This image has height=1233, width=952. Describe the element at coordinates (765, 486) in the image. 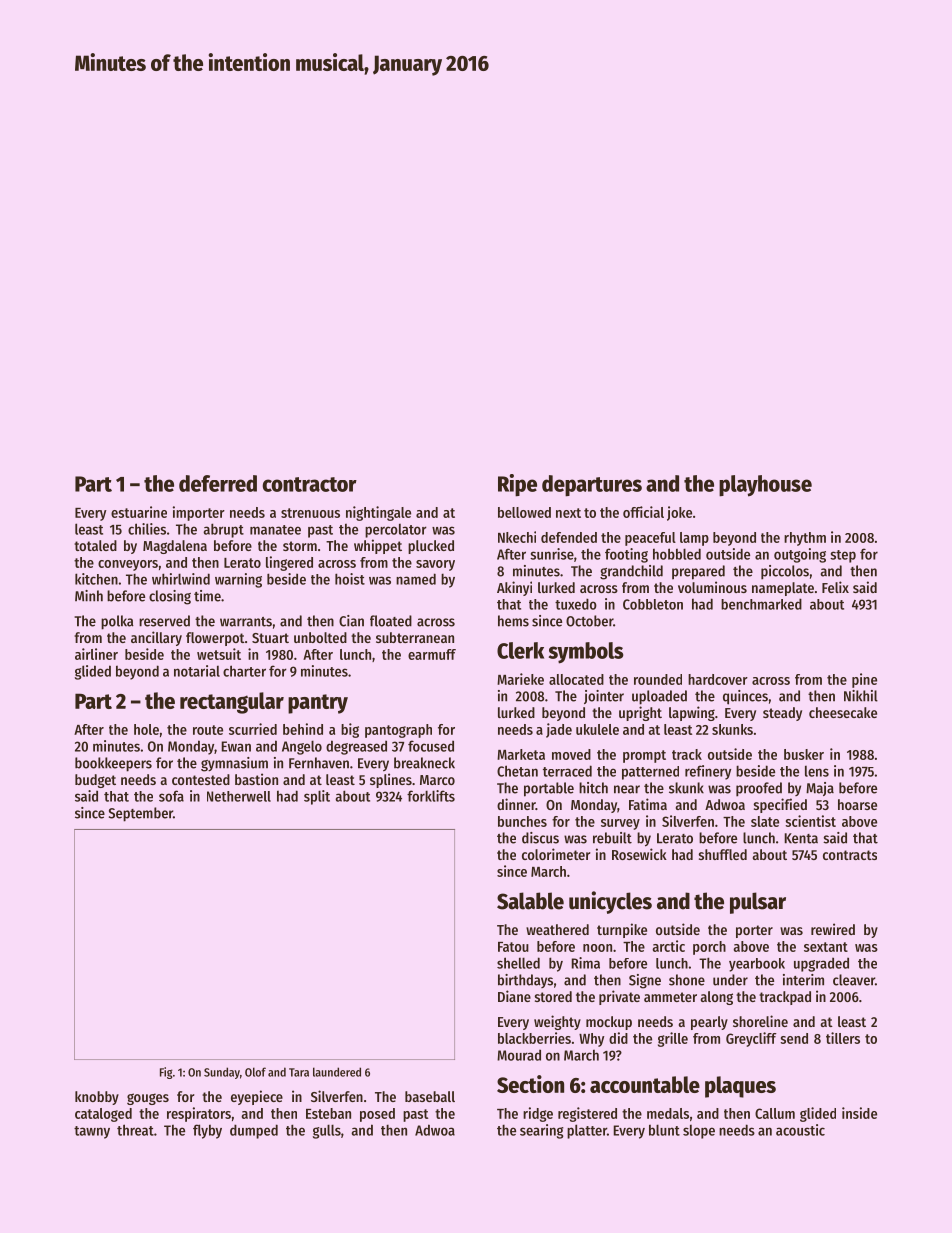

I see `playhouse` at that location.
